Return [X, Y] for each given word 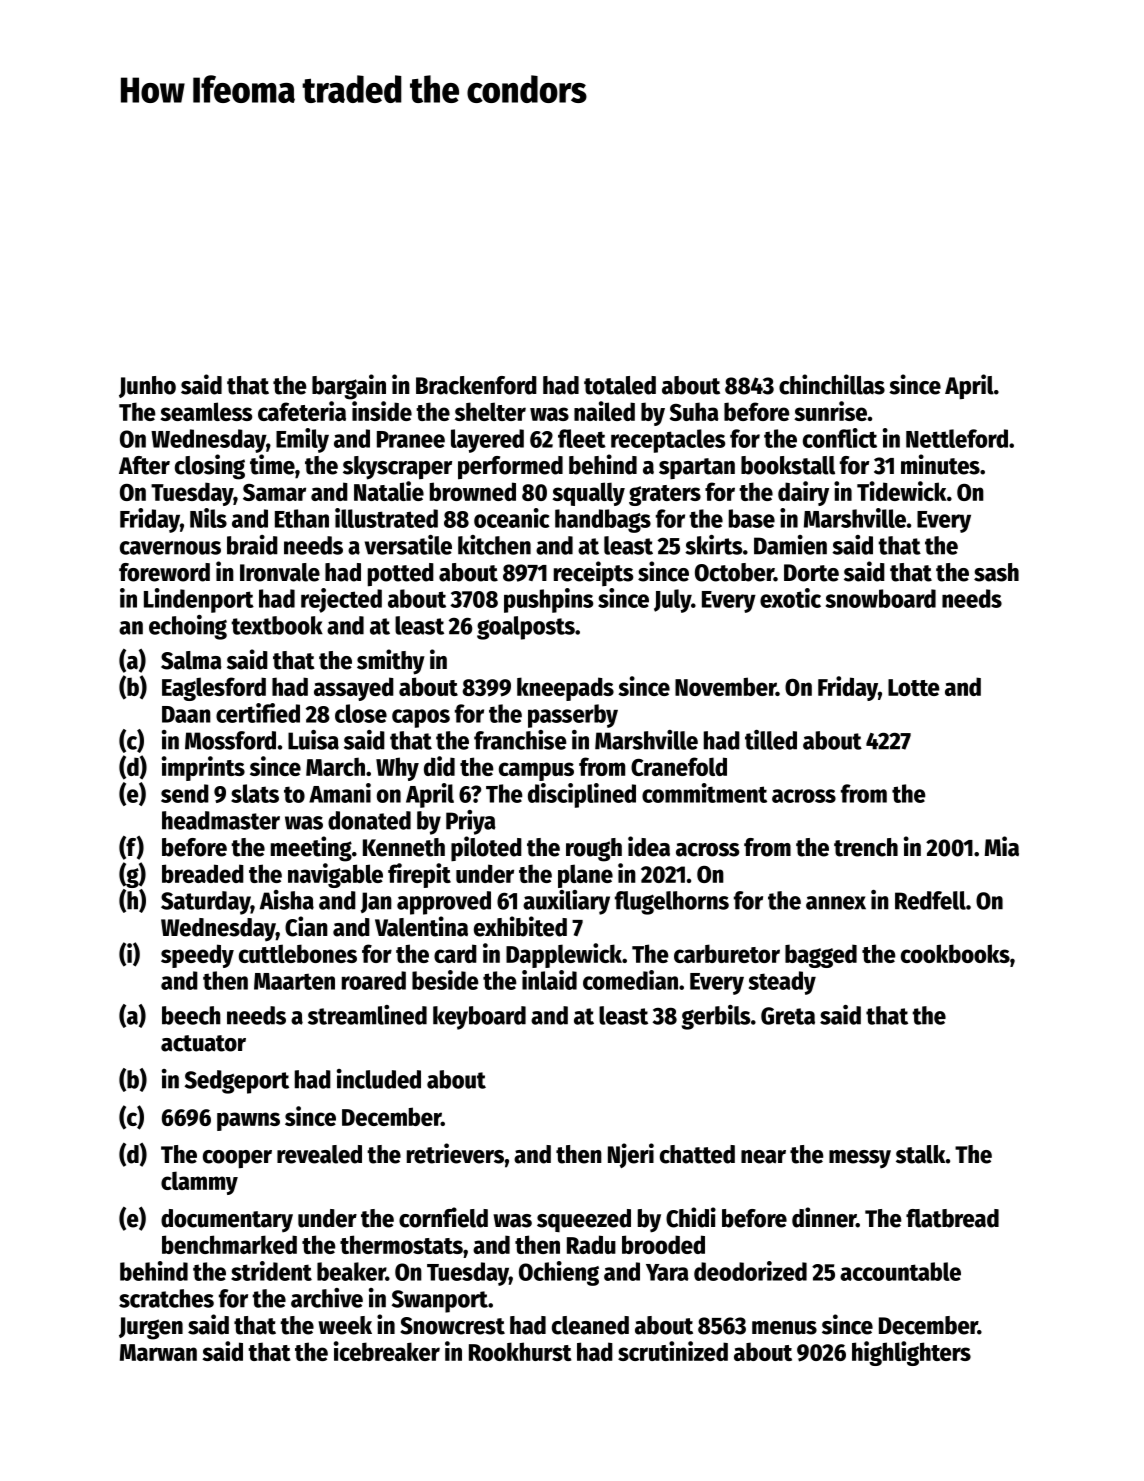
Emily [302, 440]
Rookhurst [520, 1351]
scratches [166, 1298]
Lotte [914, 687]
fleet [582, 438]
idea [649, 846]
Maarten [294, 981]
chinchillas [832, 384]
